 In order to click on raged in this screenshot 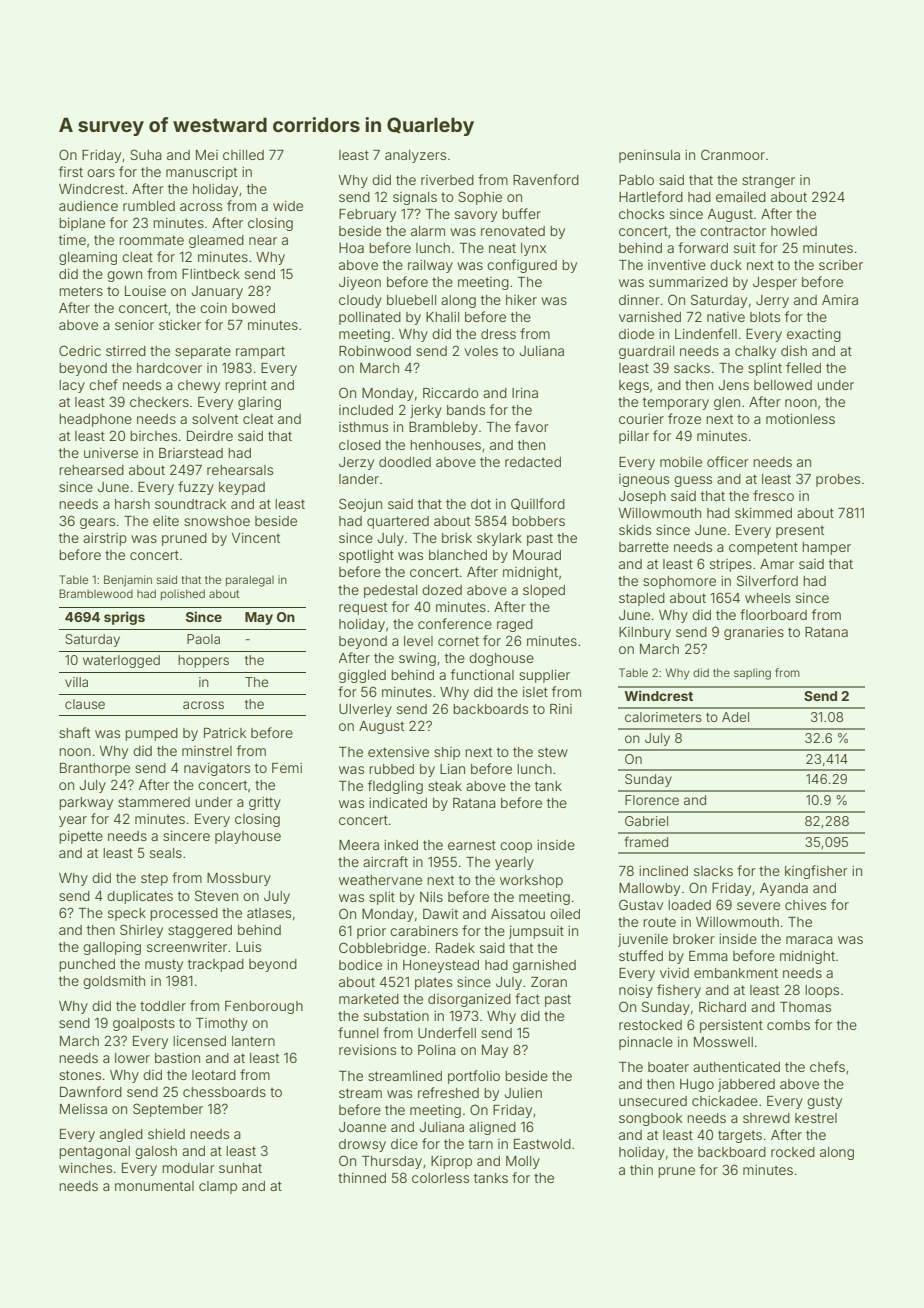, I will do `click(515, 625)`.
